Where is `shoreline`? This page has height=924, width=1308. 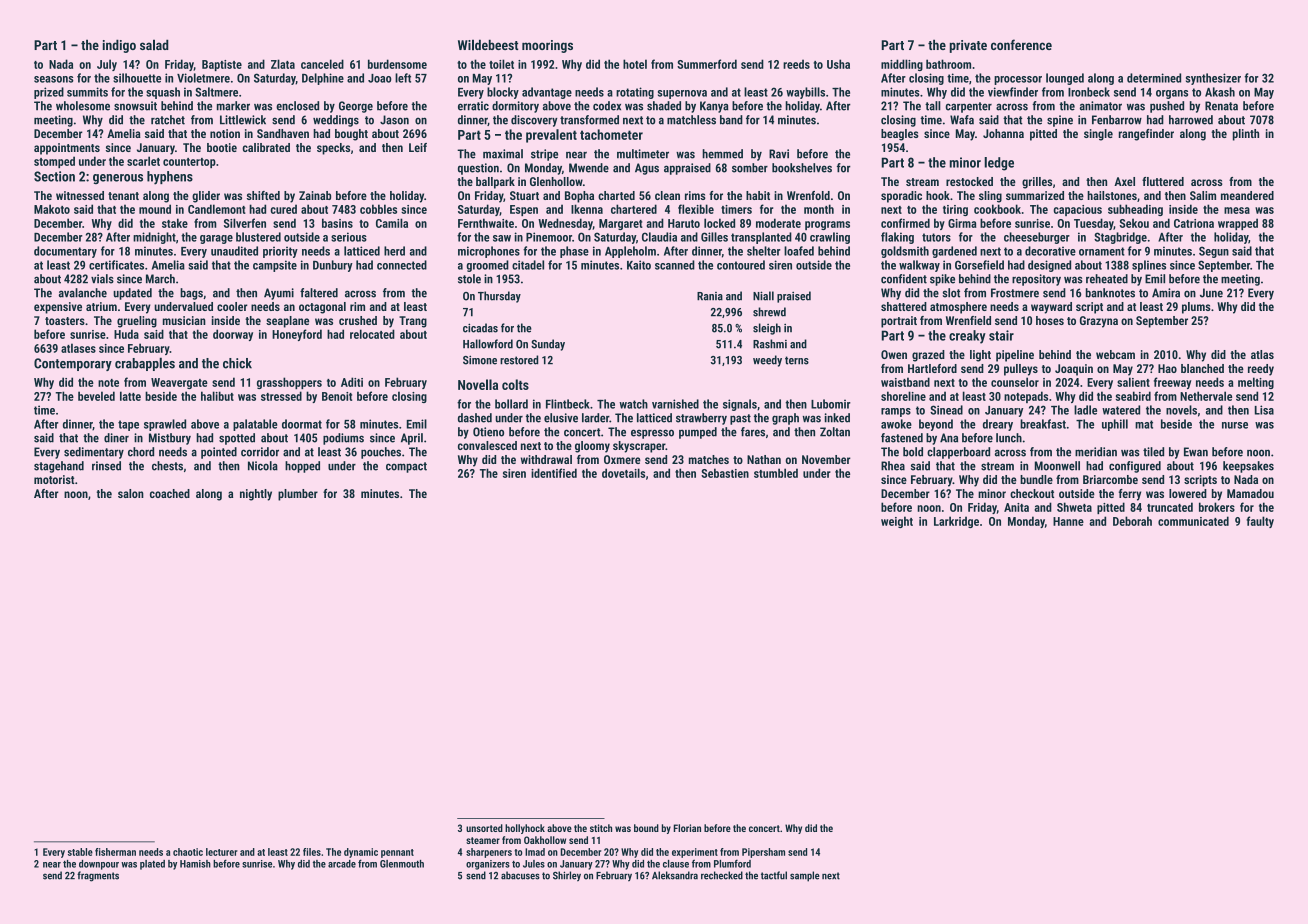 shoreline is located at coordinates (903, 396).
